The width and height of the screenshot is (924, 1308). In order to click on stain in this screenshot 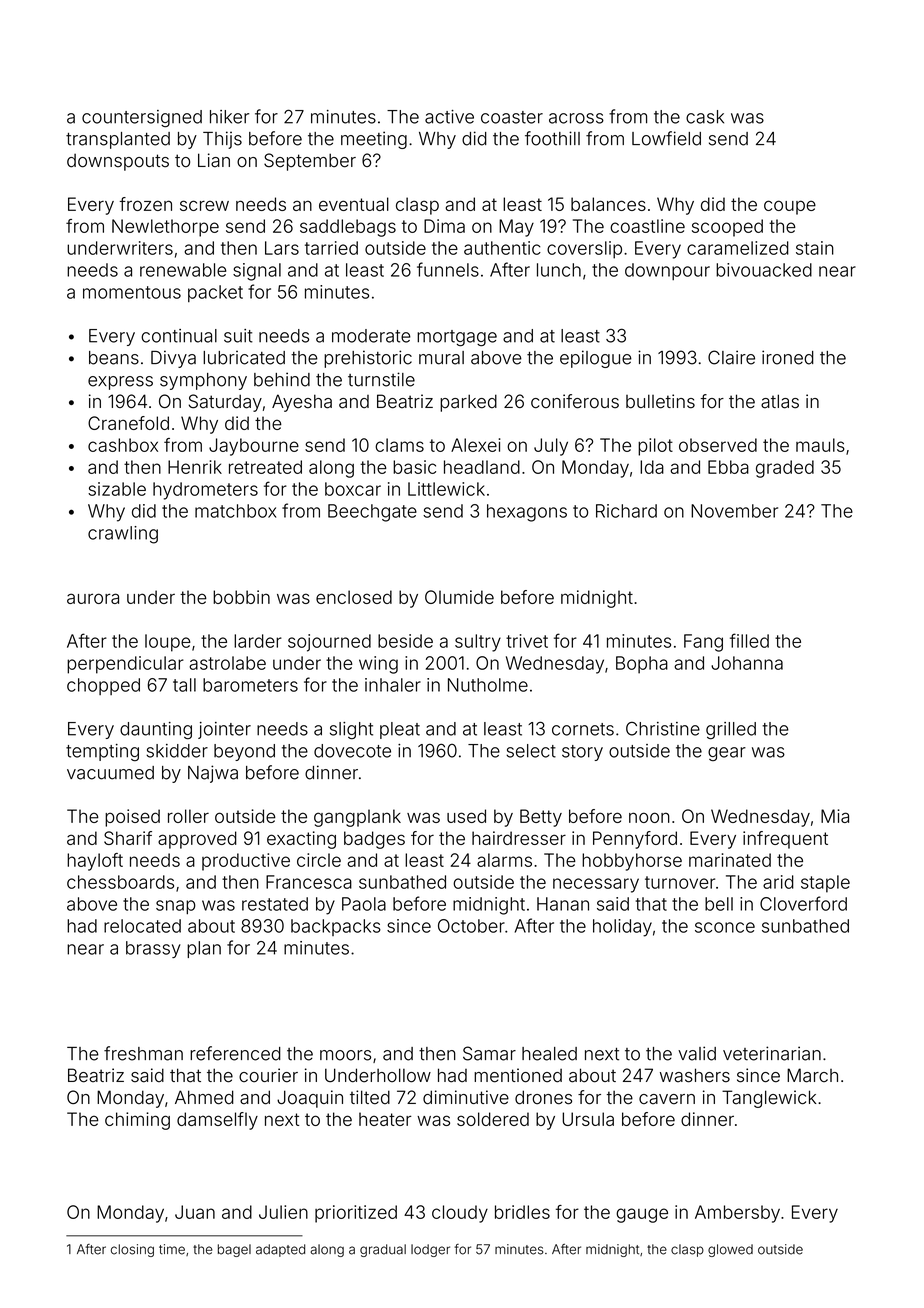, I will do `click(815, 248)`.
